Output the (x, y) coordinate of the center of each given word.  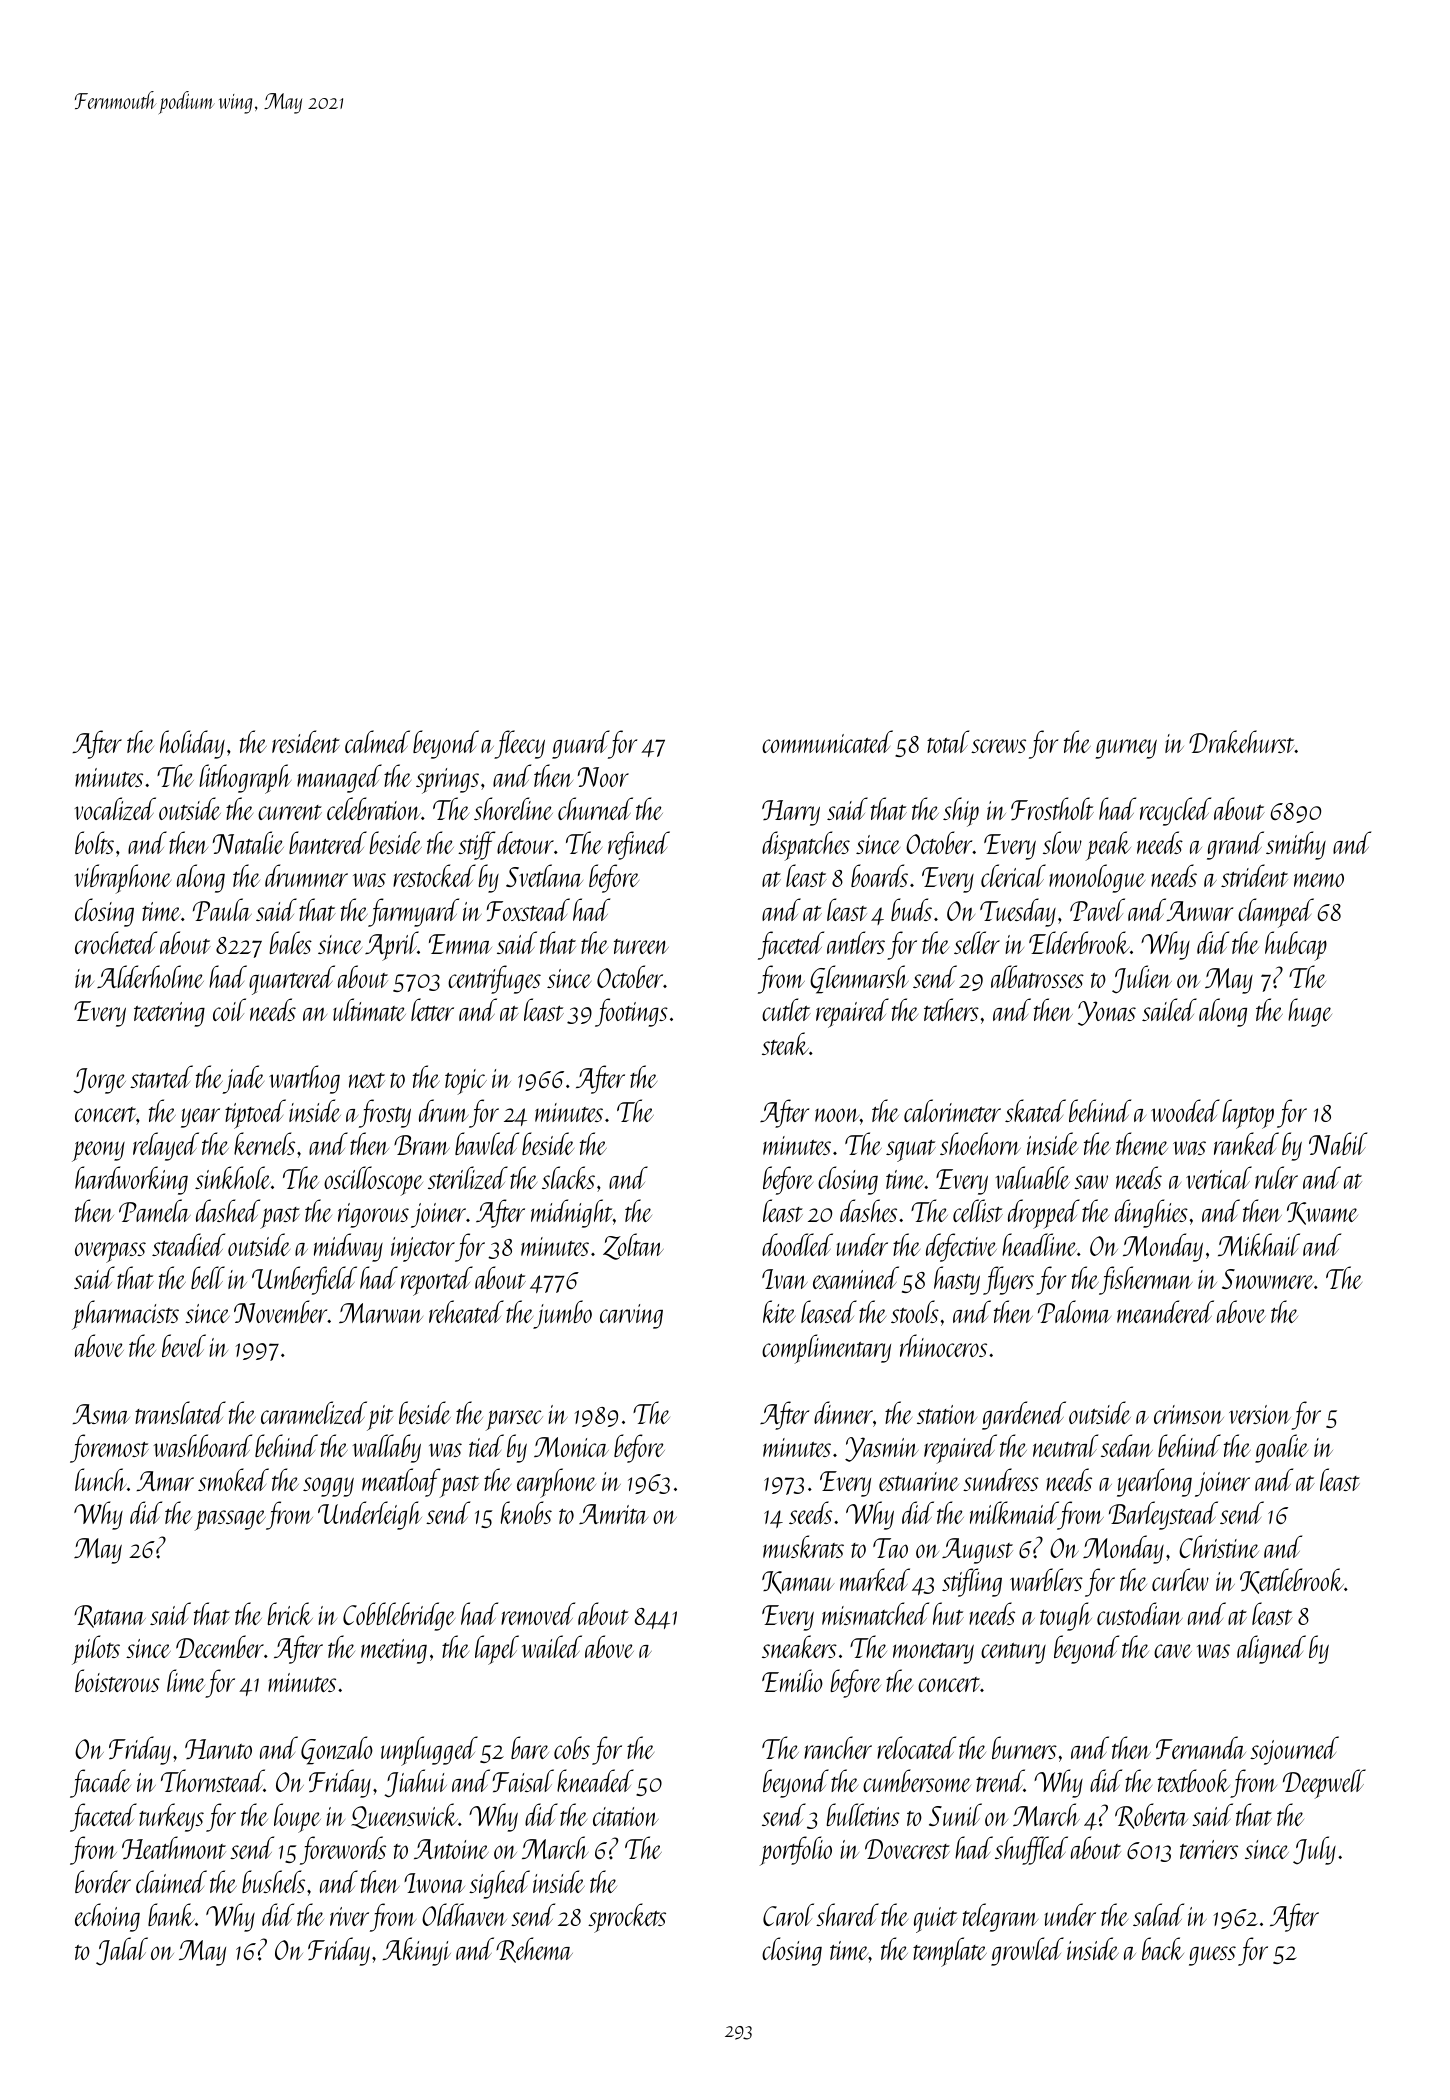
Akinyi (417, 1951)
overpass (110, 1252)
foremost (109, 1448)
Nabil (1338, 1143)
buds (911, 909)
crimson (1189, 1414)
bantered (328, 842)
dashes (868, 1210)
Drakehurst (1242, 741)
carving (631, 1316)
